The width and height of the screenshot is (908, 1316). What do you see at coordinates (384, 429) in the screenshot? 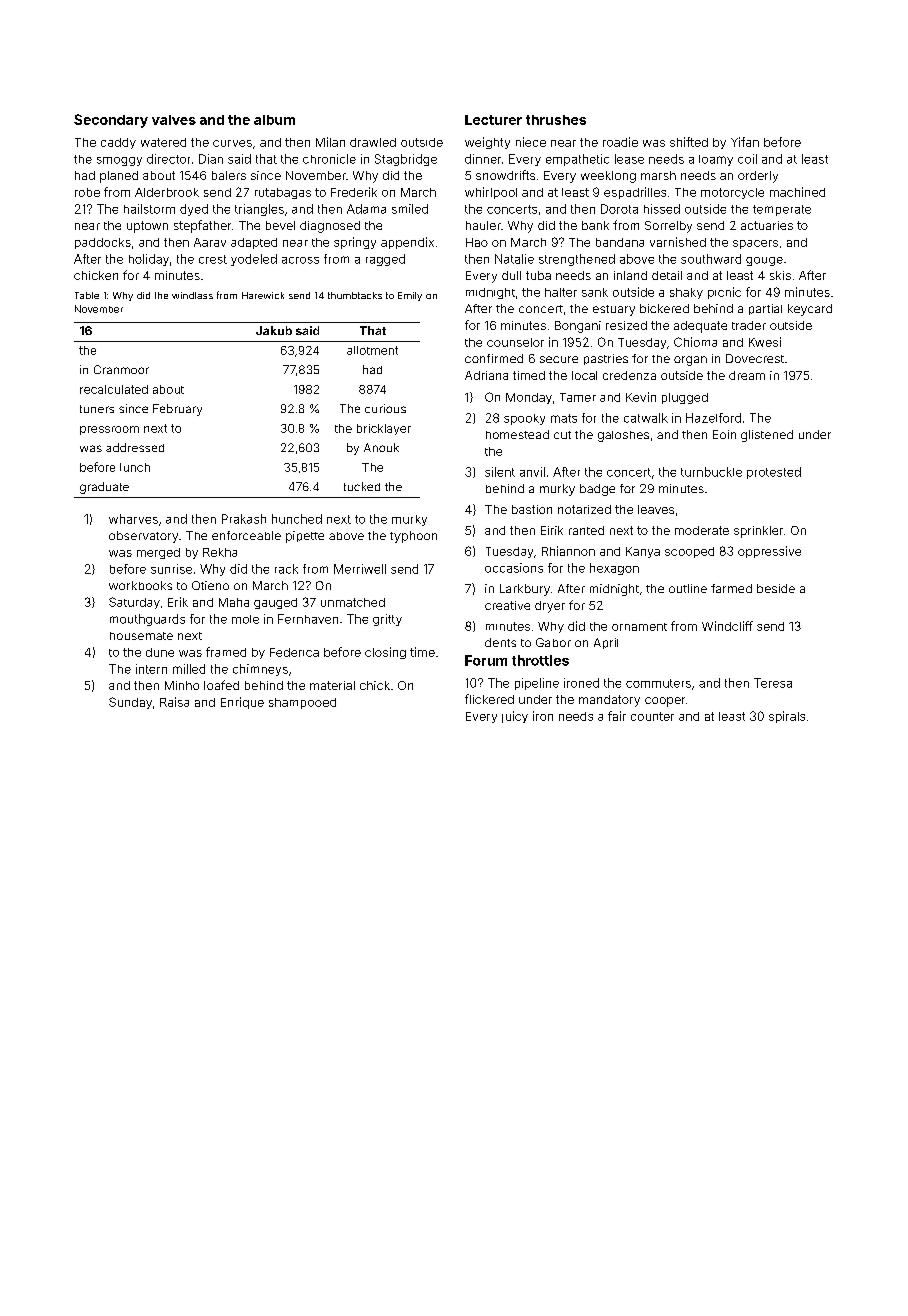
I see `bricklayer` at bounding box center [384, 429].
